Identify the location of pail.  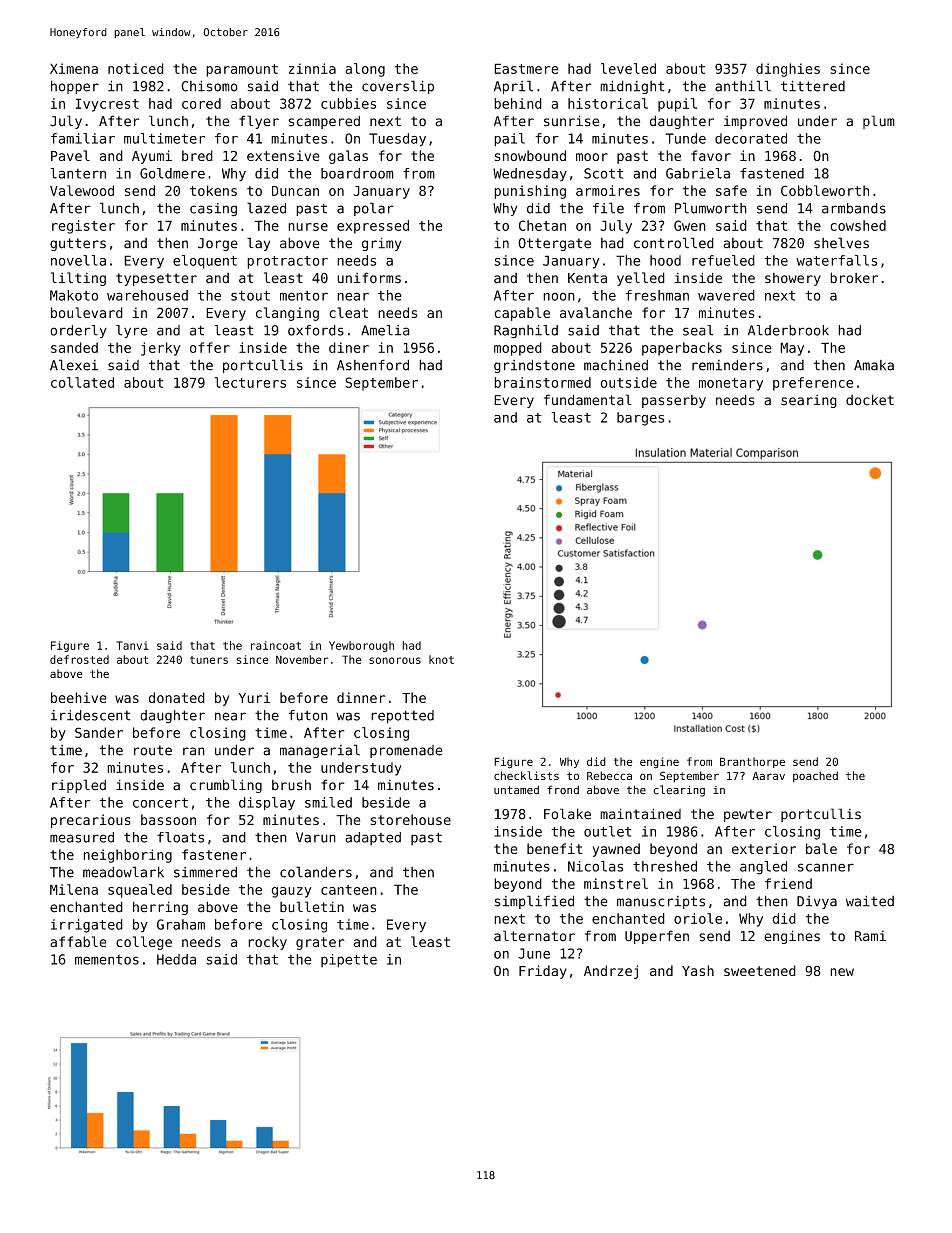
(509, 140).
